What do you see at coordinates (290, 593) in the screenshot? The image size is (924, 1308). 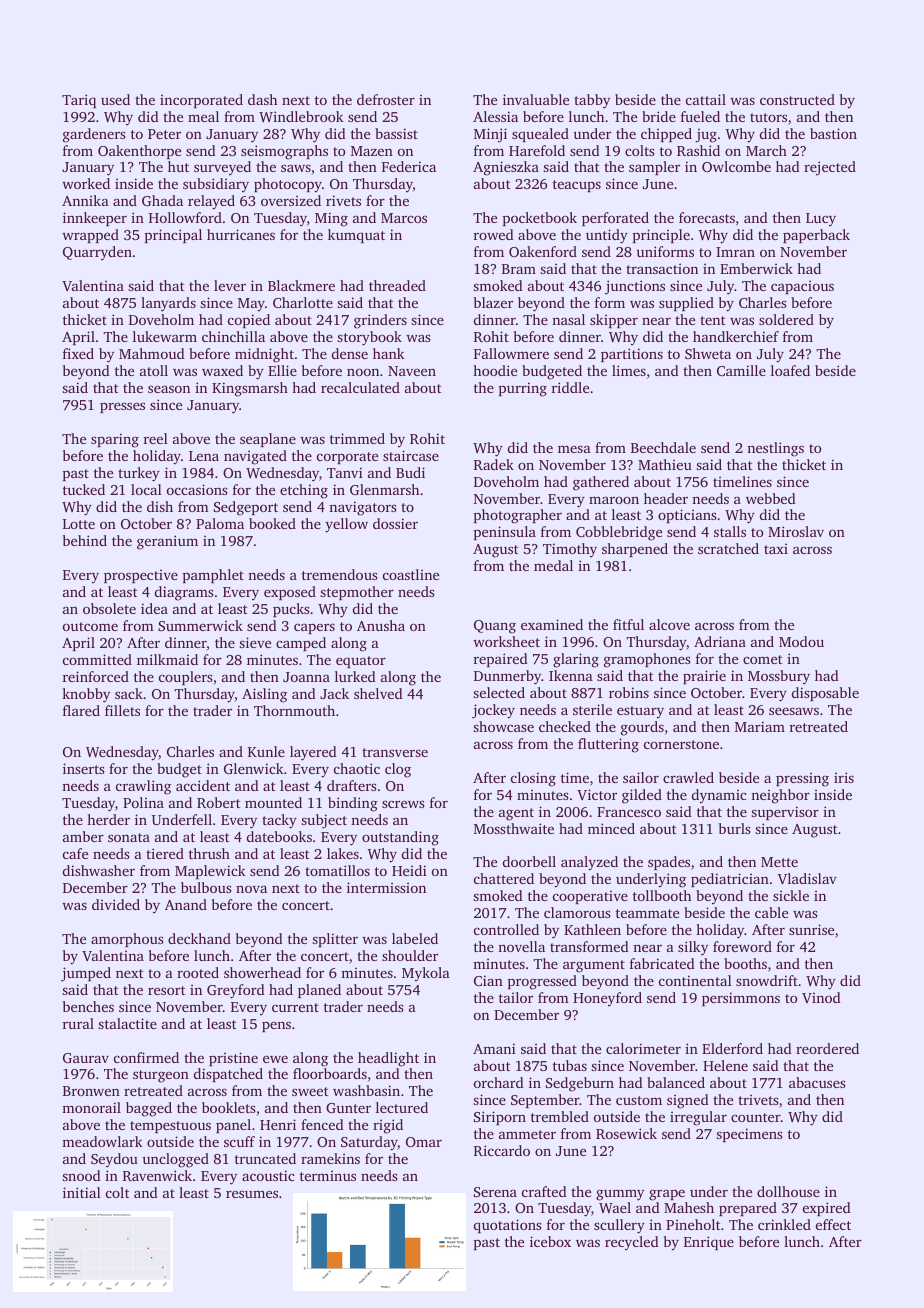 I see `exposed` at bounding box center [290, 593].
